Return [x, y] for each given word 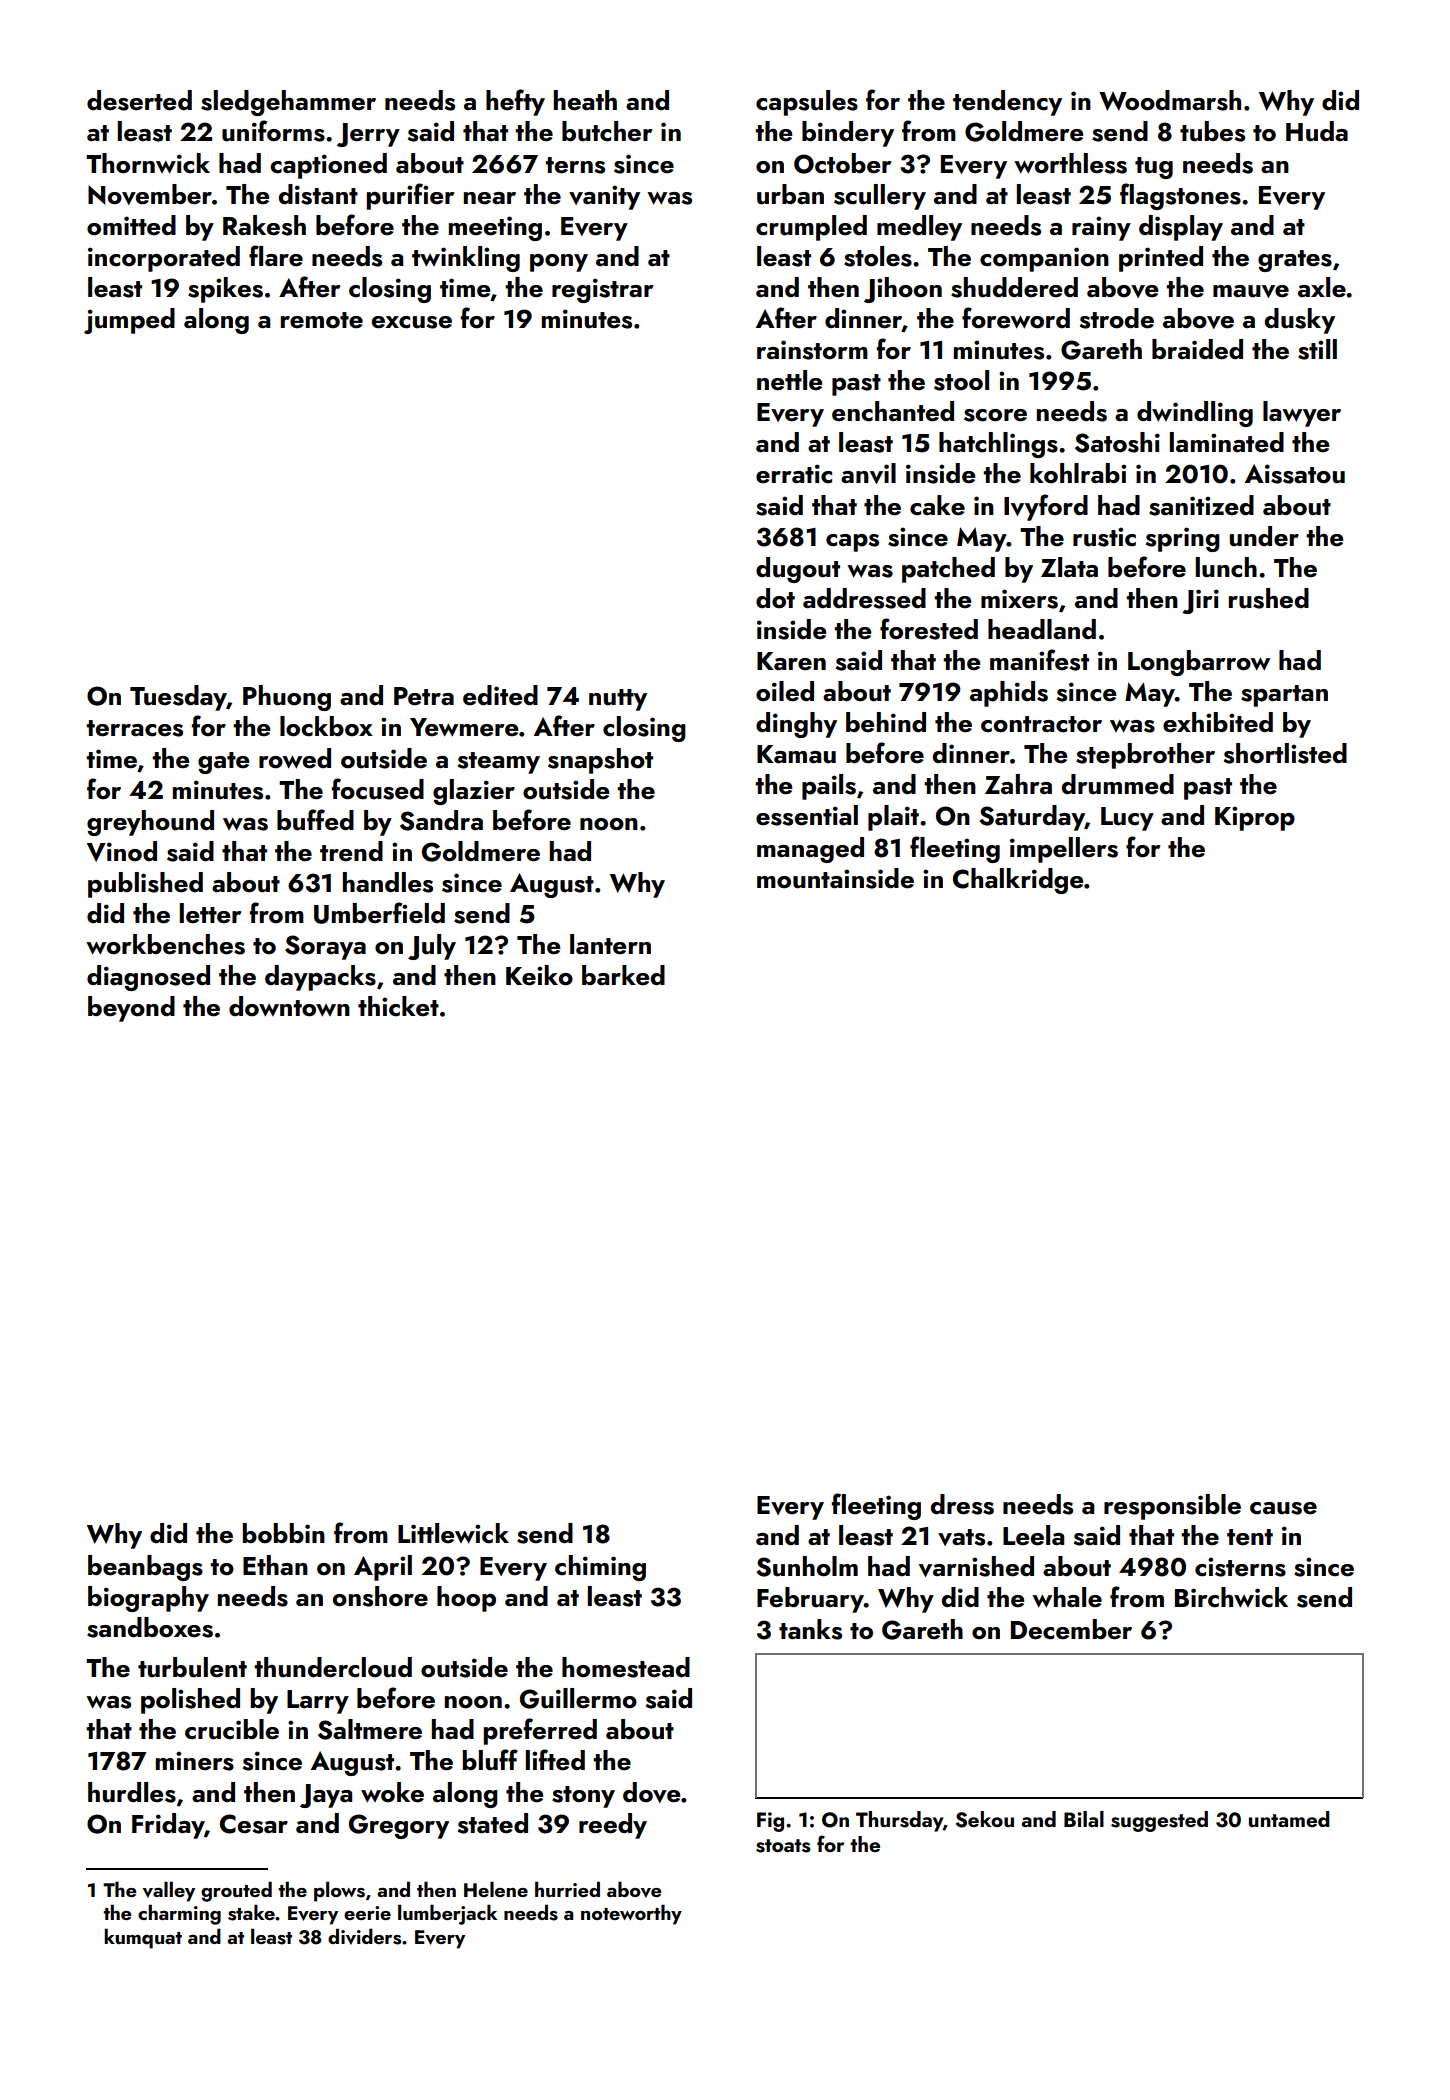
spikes [225, 290]
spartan [1284, 696]
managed [810, 850]
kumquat [143, 1938]
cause [1283, 1508]
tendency [1007, 103]
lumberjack [447, 1914]
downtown [289, 1006]
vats [961, 1537]
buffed [315, 820]
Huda [1317, 131]
